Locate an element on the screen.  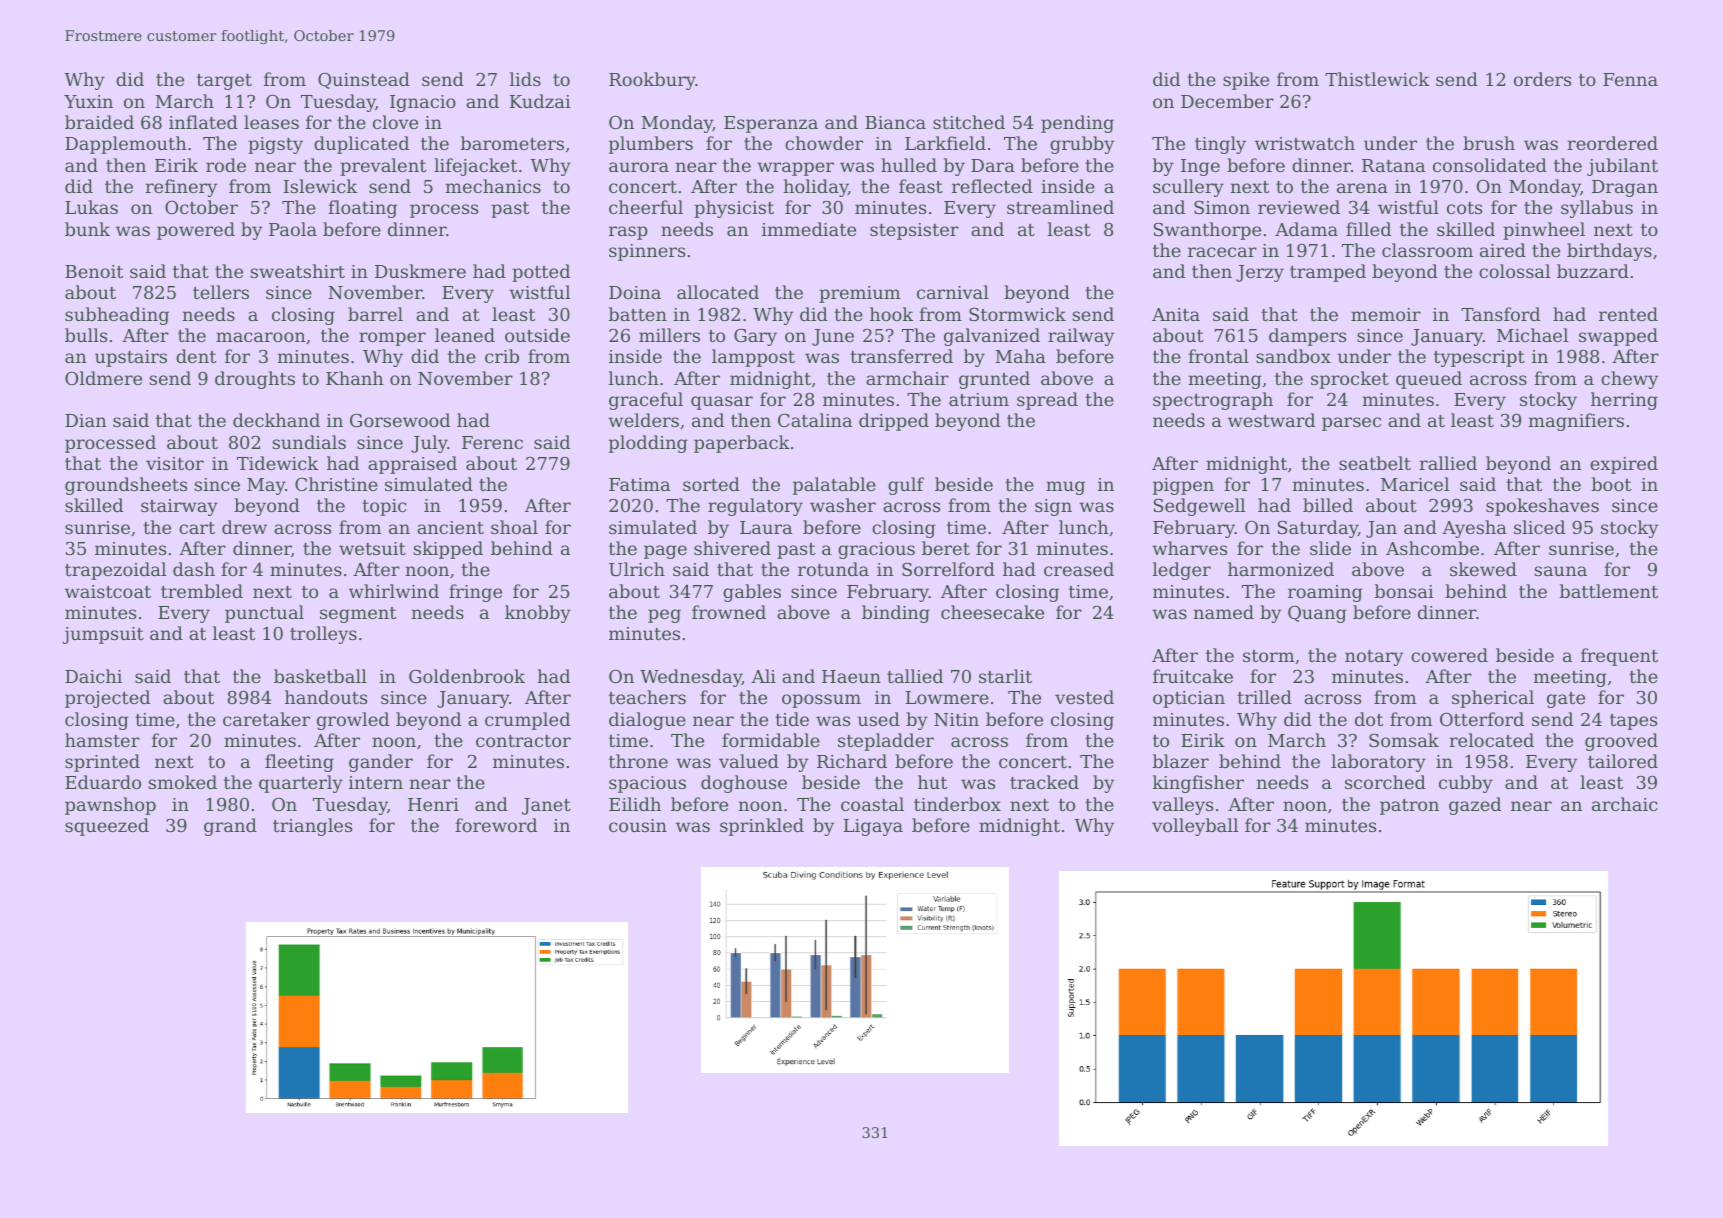
spike is located at coordinates (1246, 81).
